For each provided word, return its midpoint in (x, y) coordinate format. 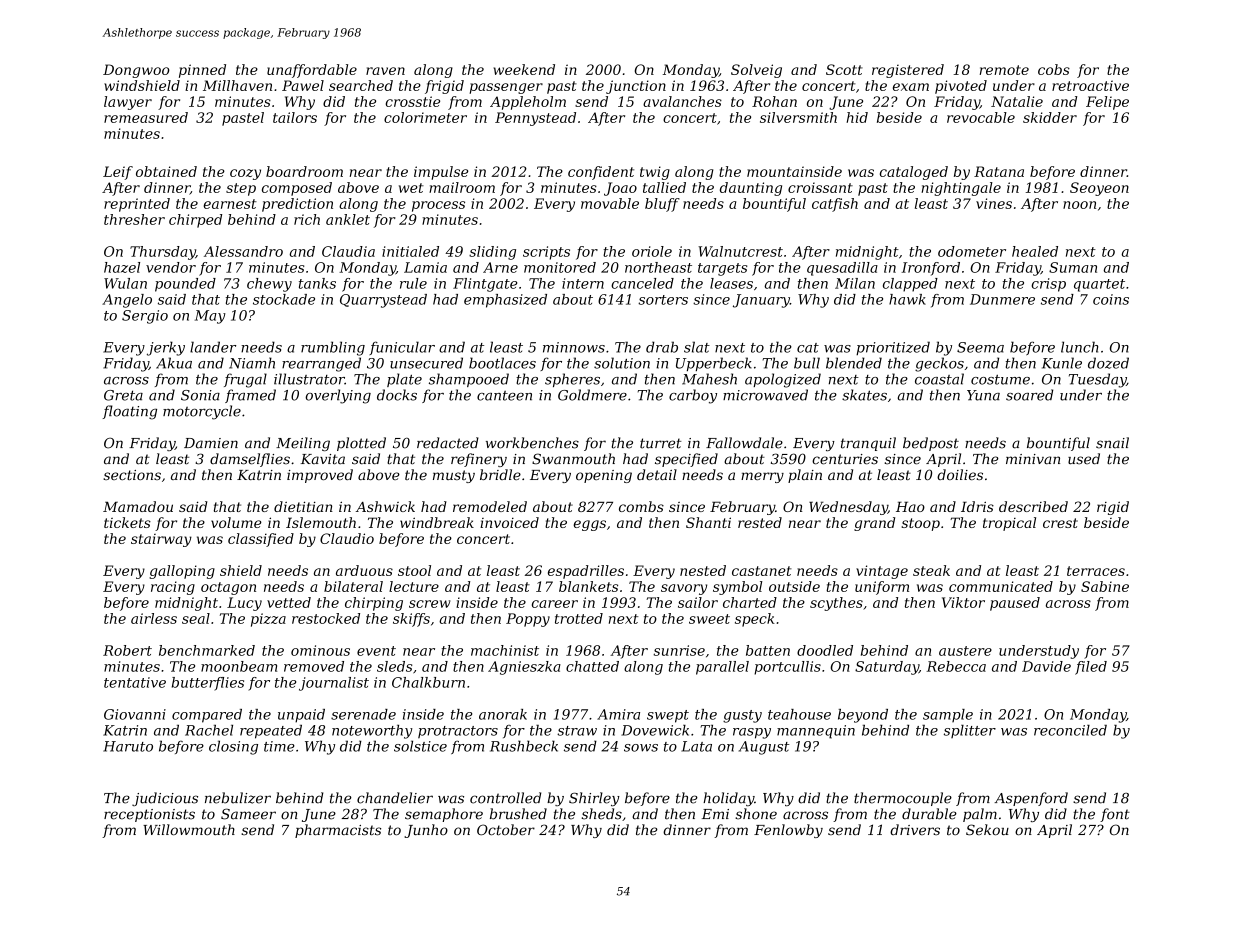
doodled (825, 650)
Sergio (145, 317)
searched (361, 85)
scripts (546, 253)
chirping (374, 604)
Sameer (248, 814)
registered (908, 71)
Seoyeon (1099, 189)
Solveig (756, 71)
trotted (579, 618)
